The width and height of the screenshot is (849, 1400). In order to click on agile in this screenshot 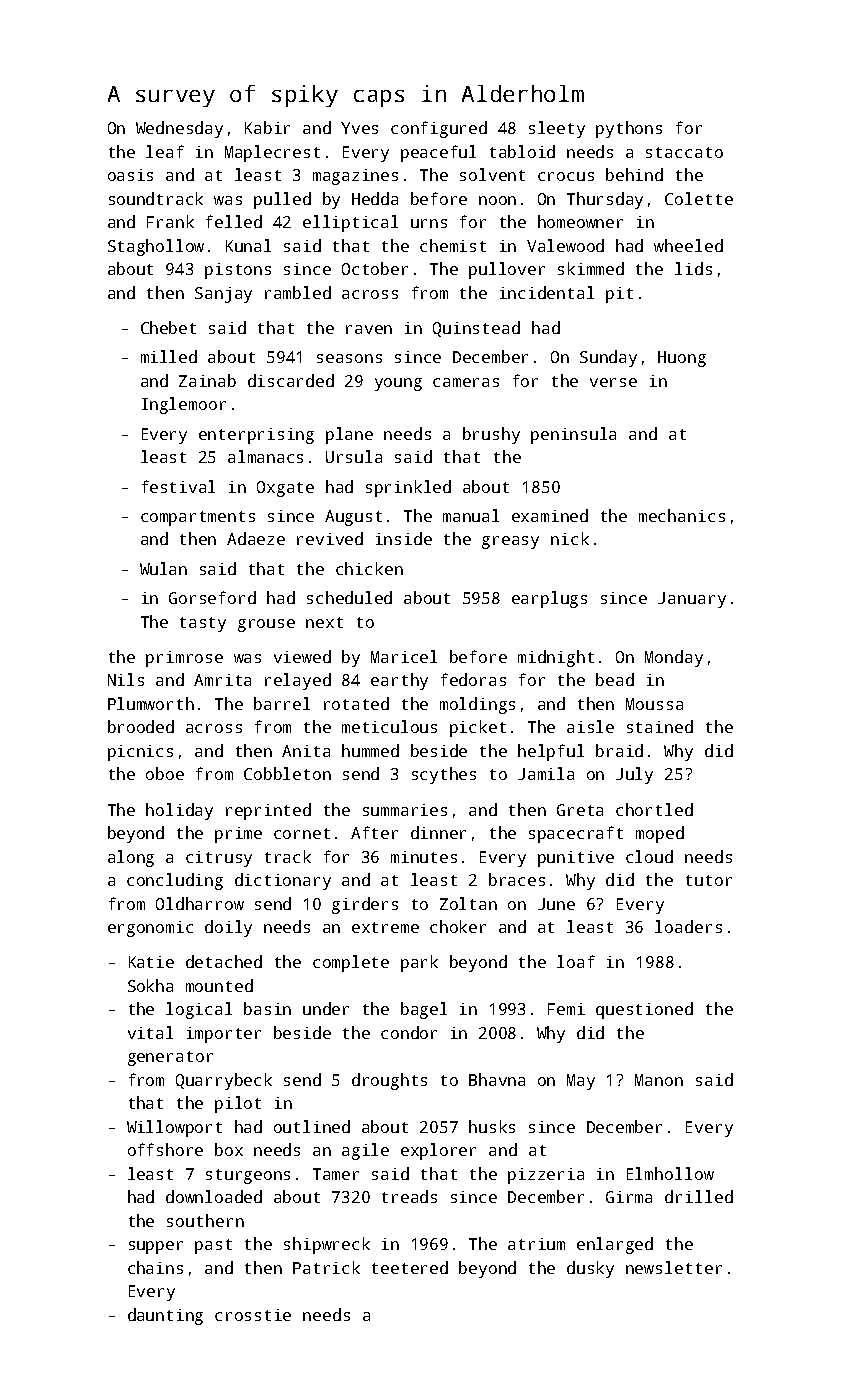, I will do `click(365, 1151)`.
